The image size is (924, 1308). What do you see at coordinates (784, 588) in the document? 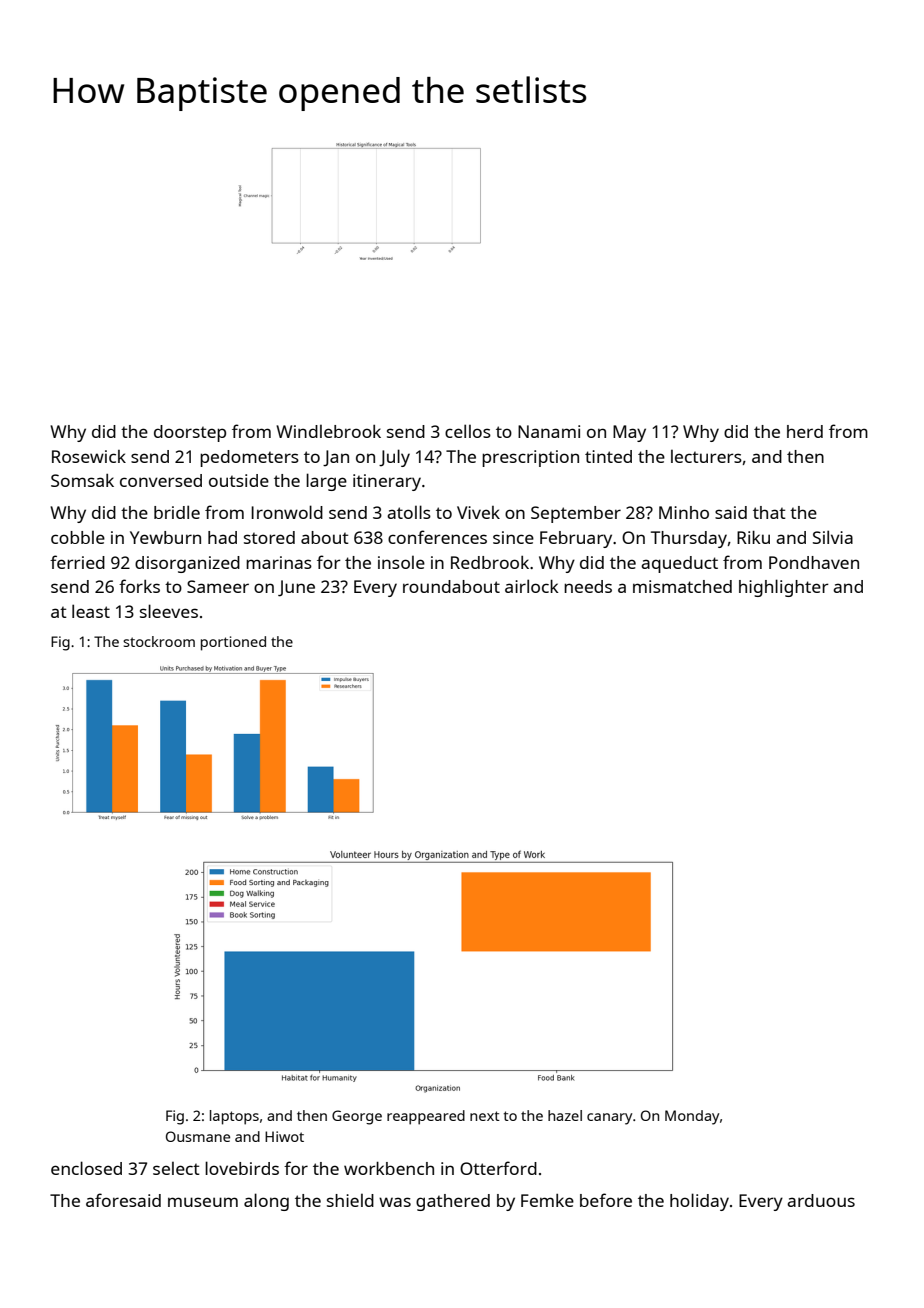
I see `highlighter` at bounding box center [784, 588].
